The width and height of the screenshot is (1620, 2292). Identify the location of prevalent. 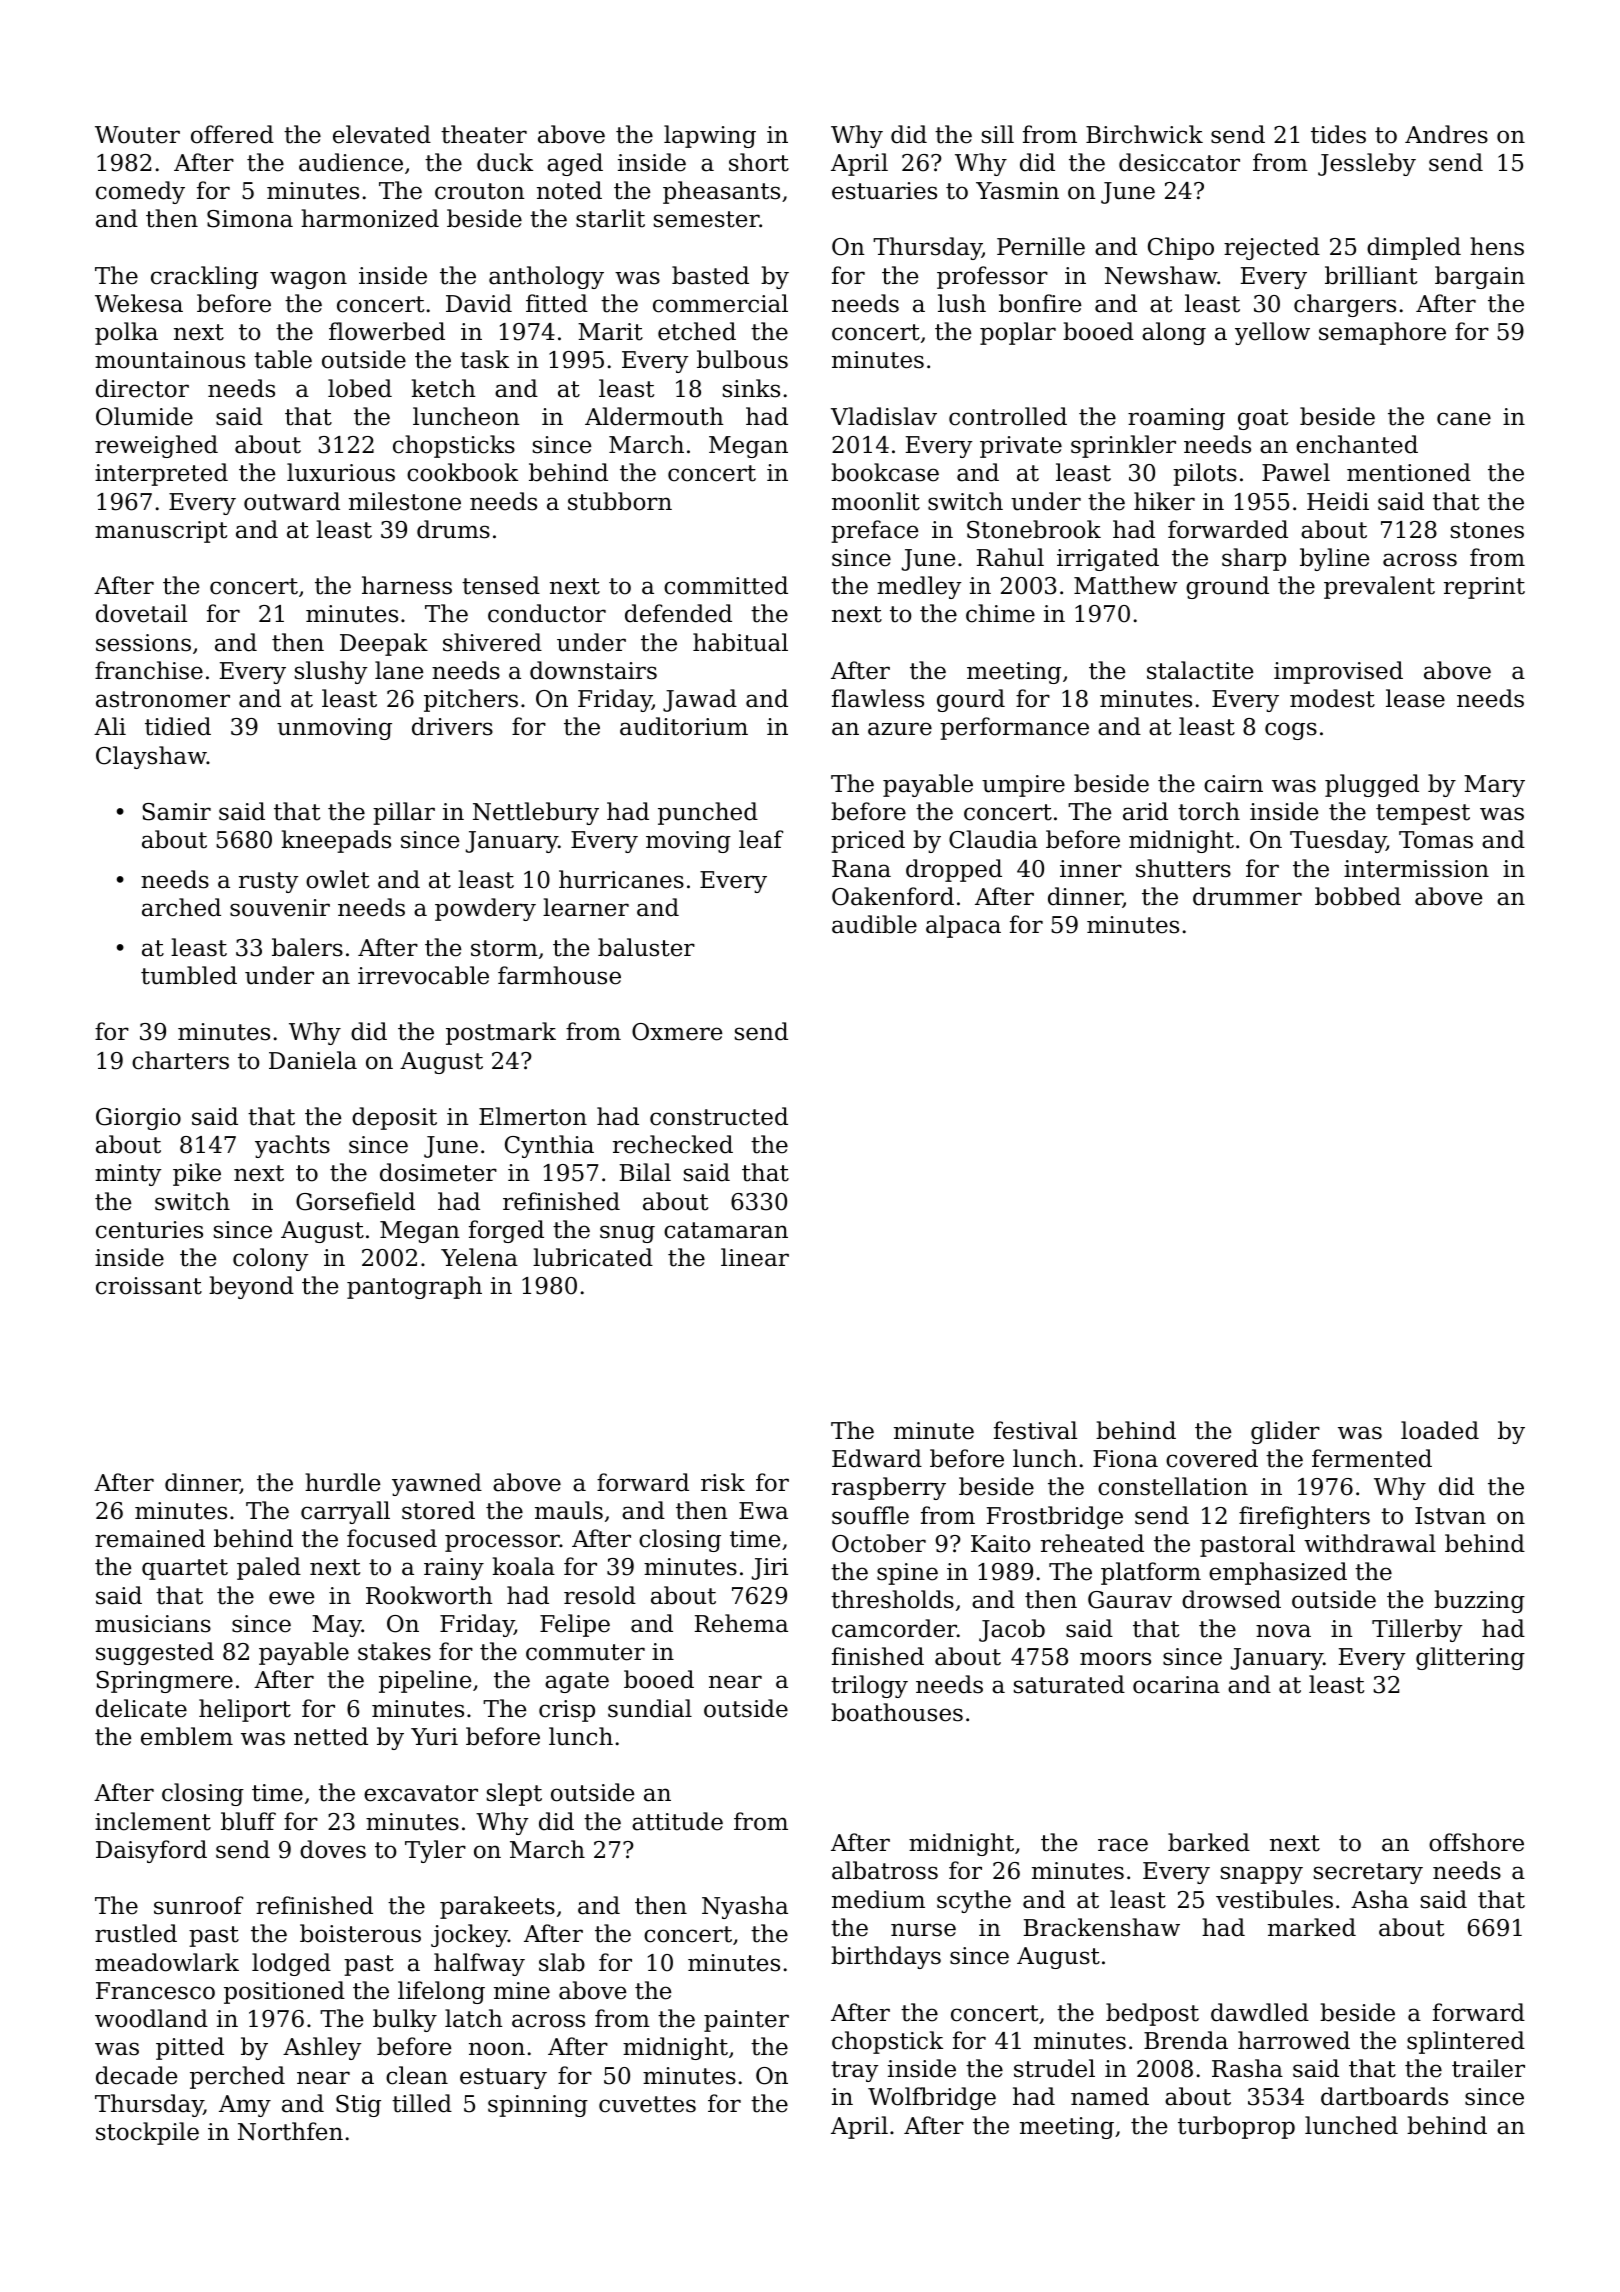
(1379, 587).
